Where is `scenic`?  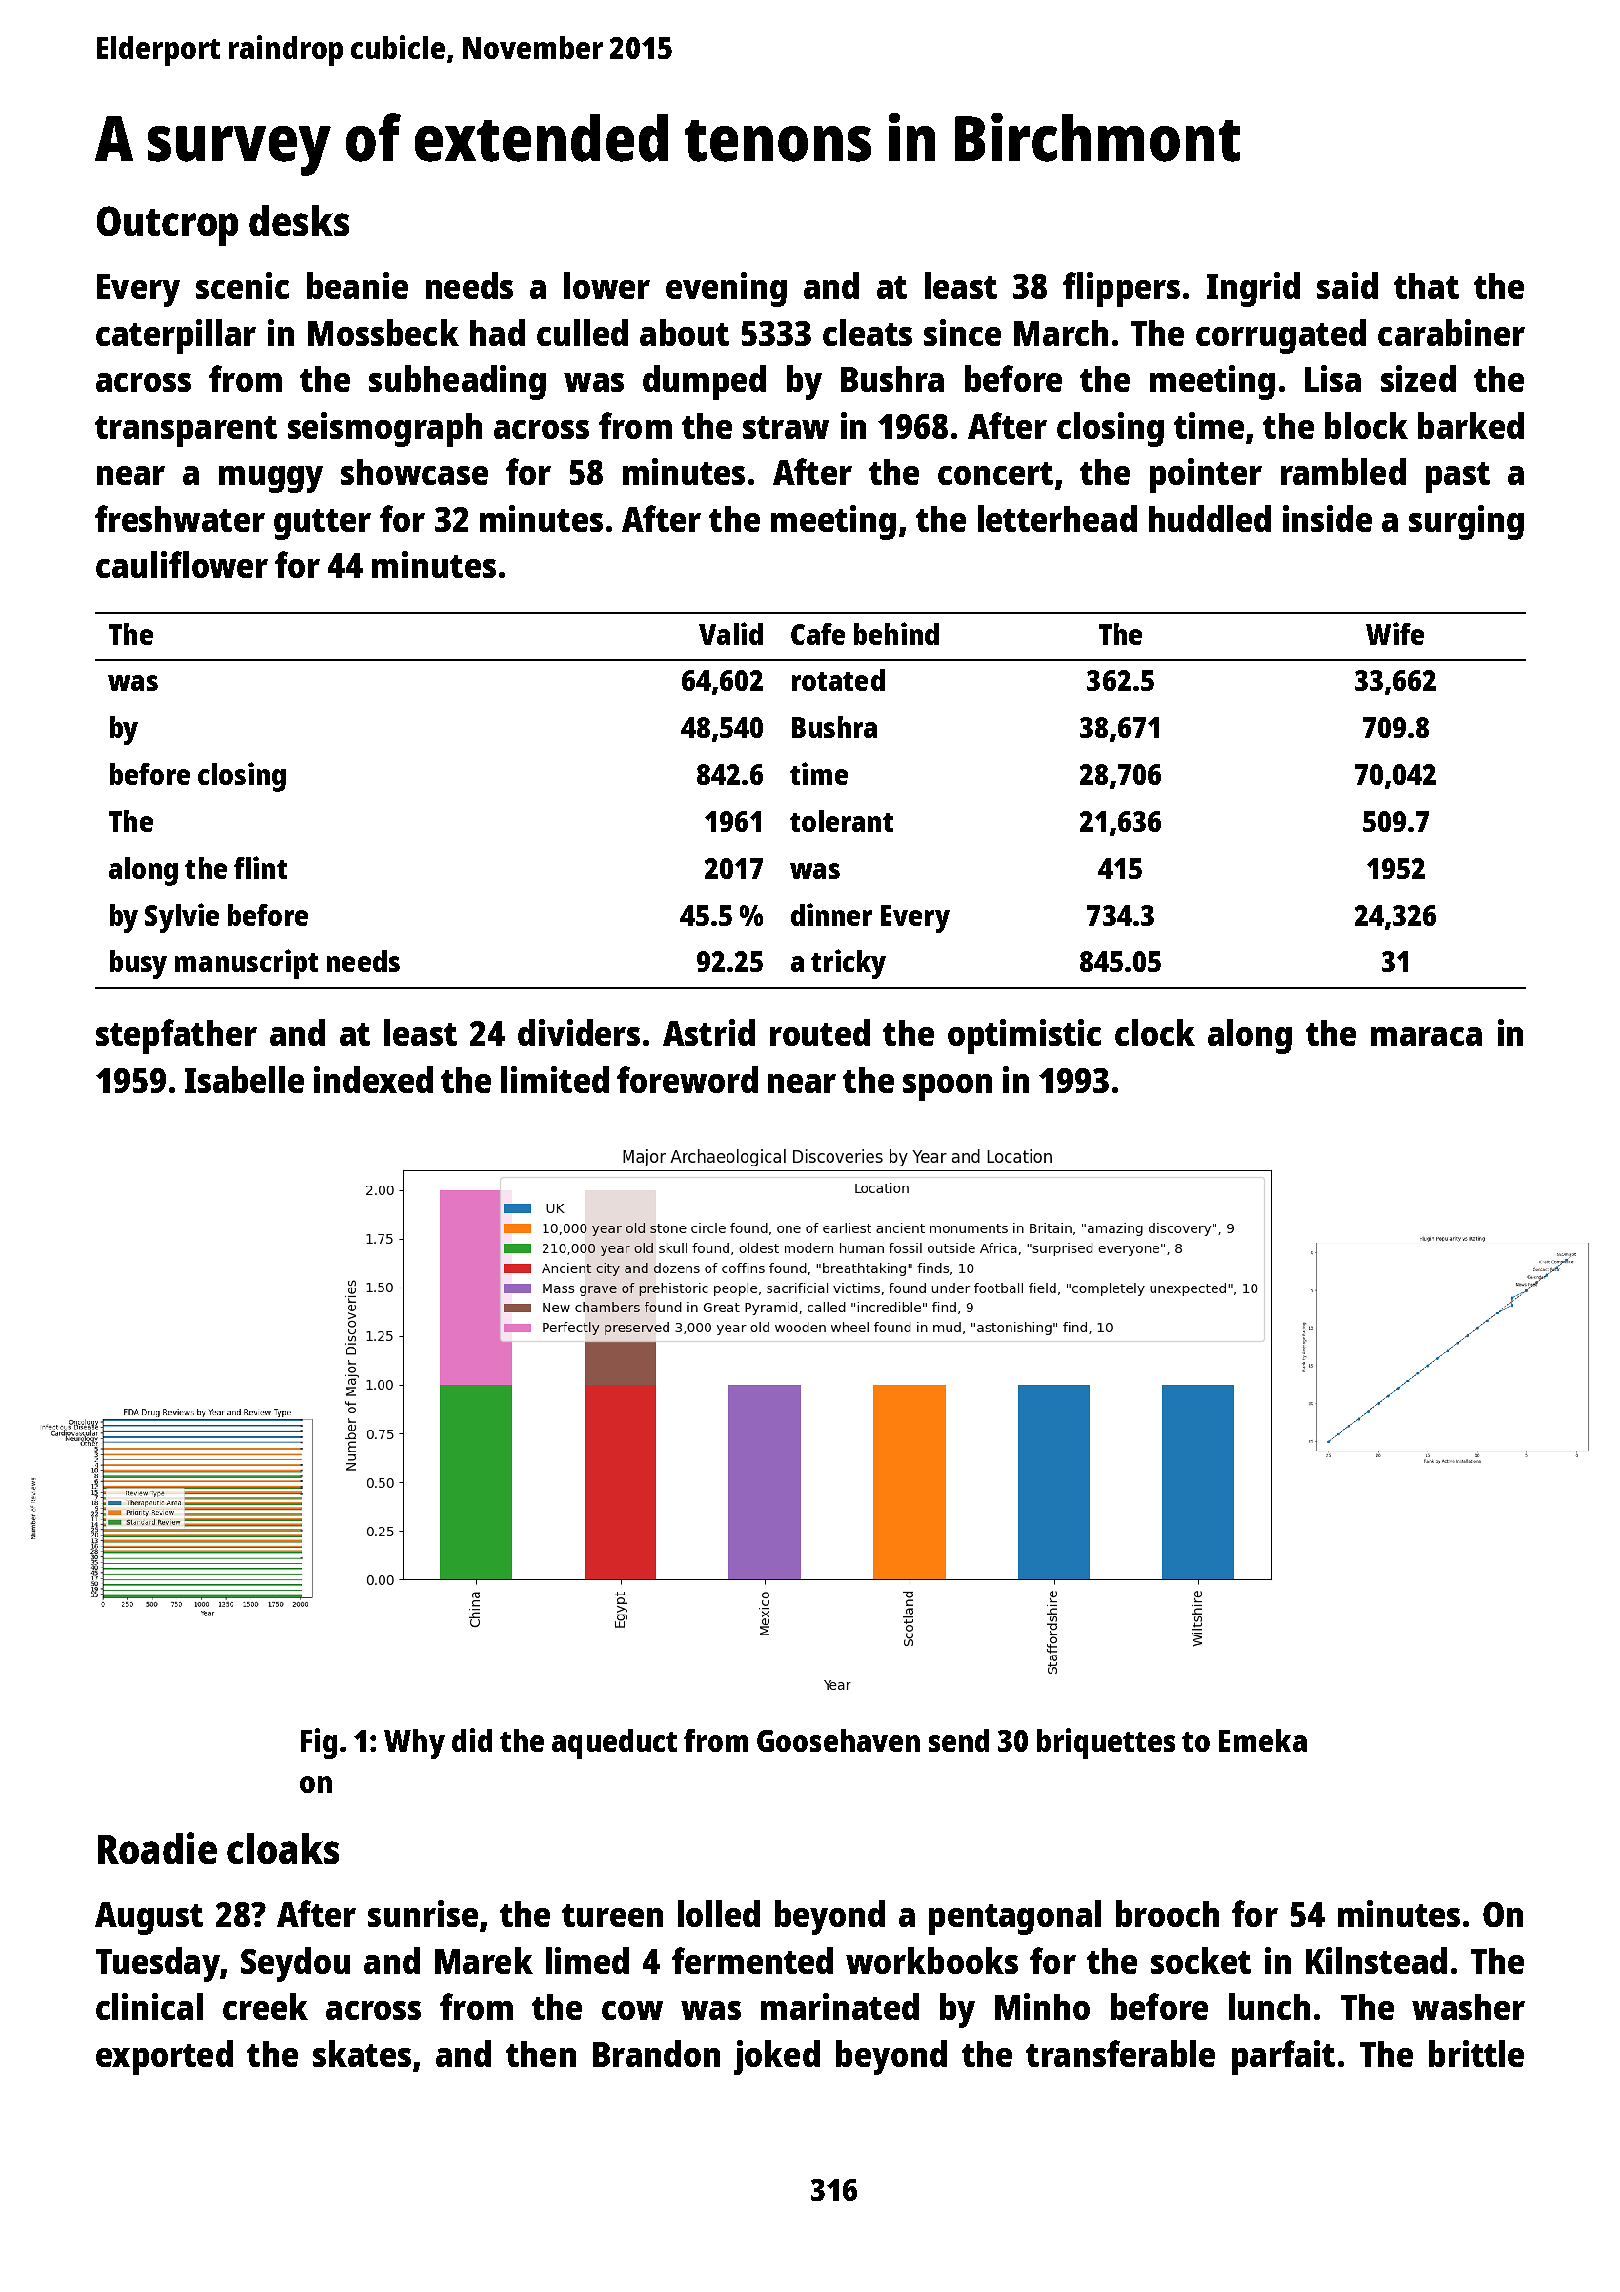 scenic is located at coordinates (242, 285).
